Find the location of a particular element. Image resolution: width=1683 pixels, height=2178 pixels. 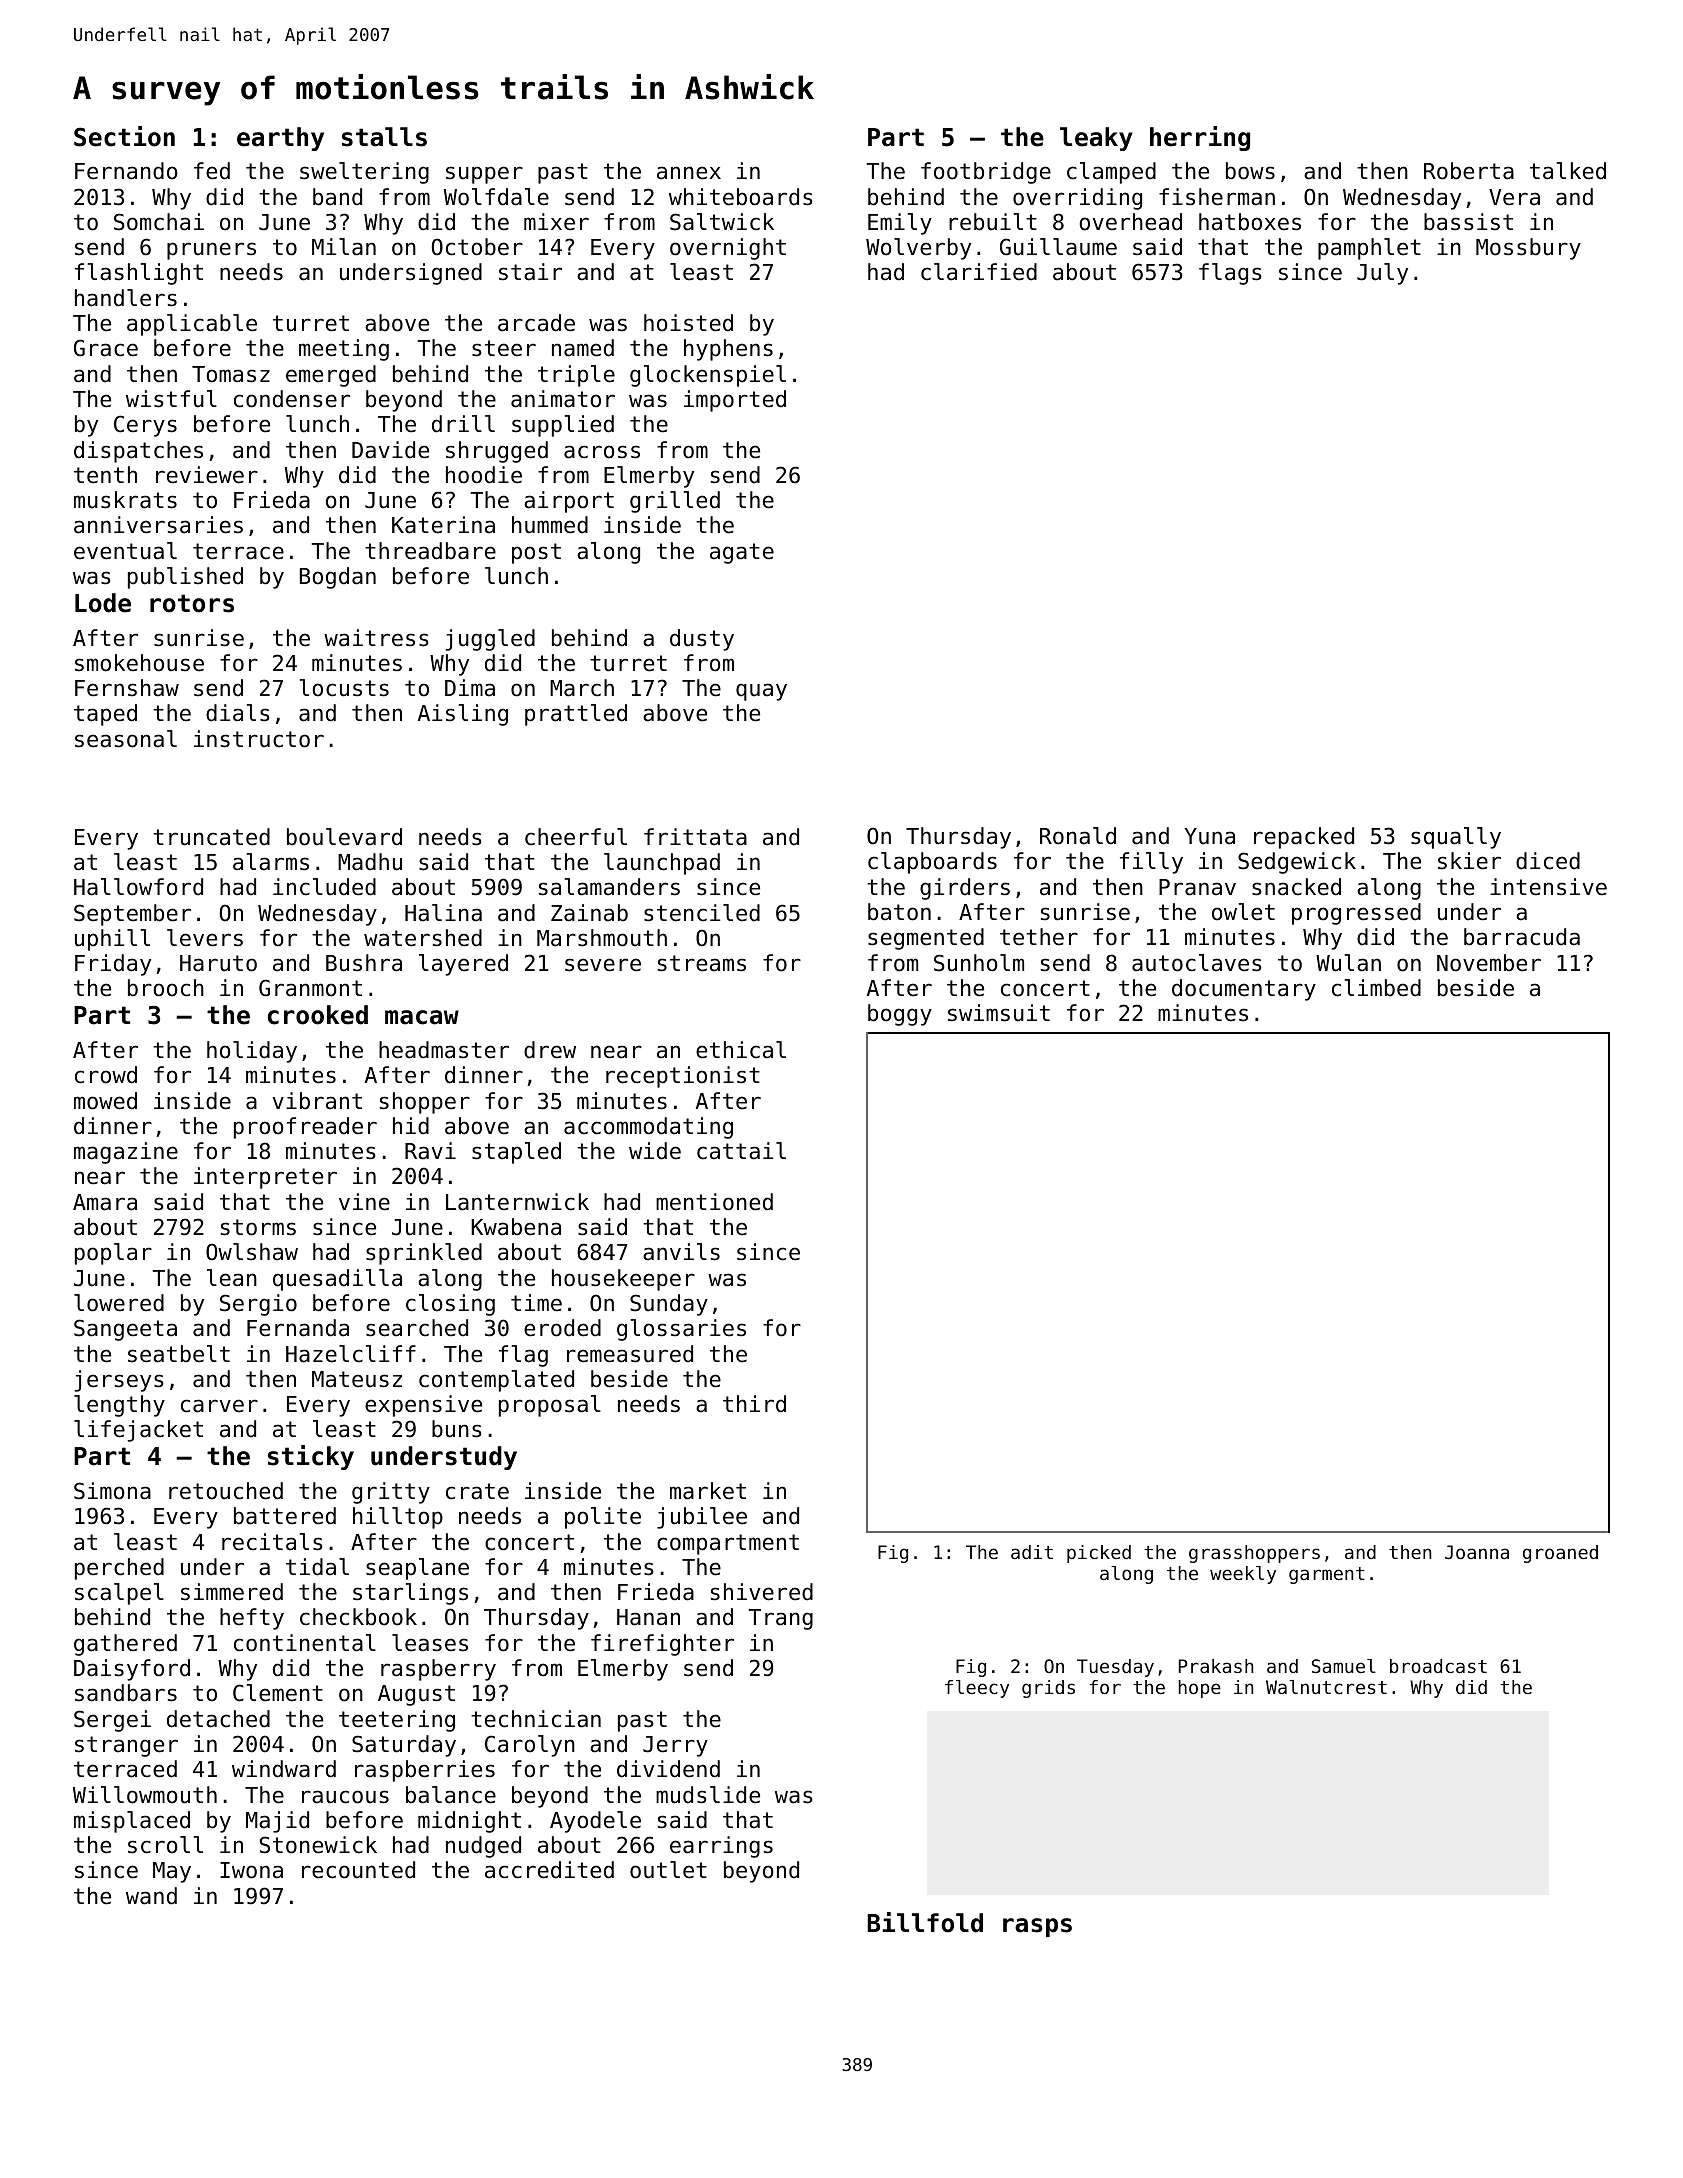

squally is located at coordinates (1456, 838).
